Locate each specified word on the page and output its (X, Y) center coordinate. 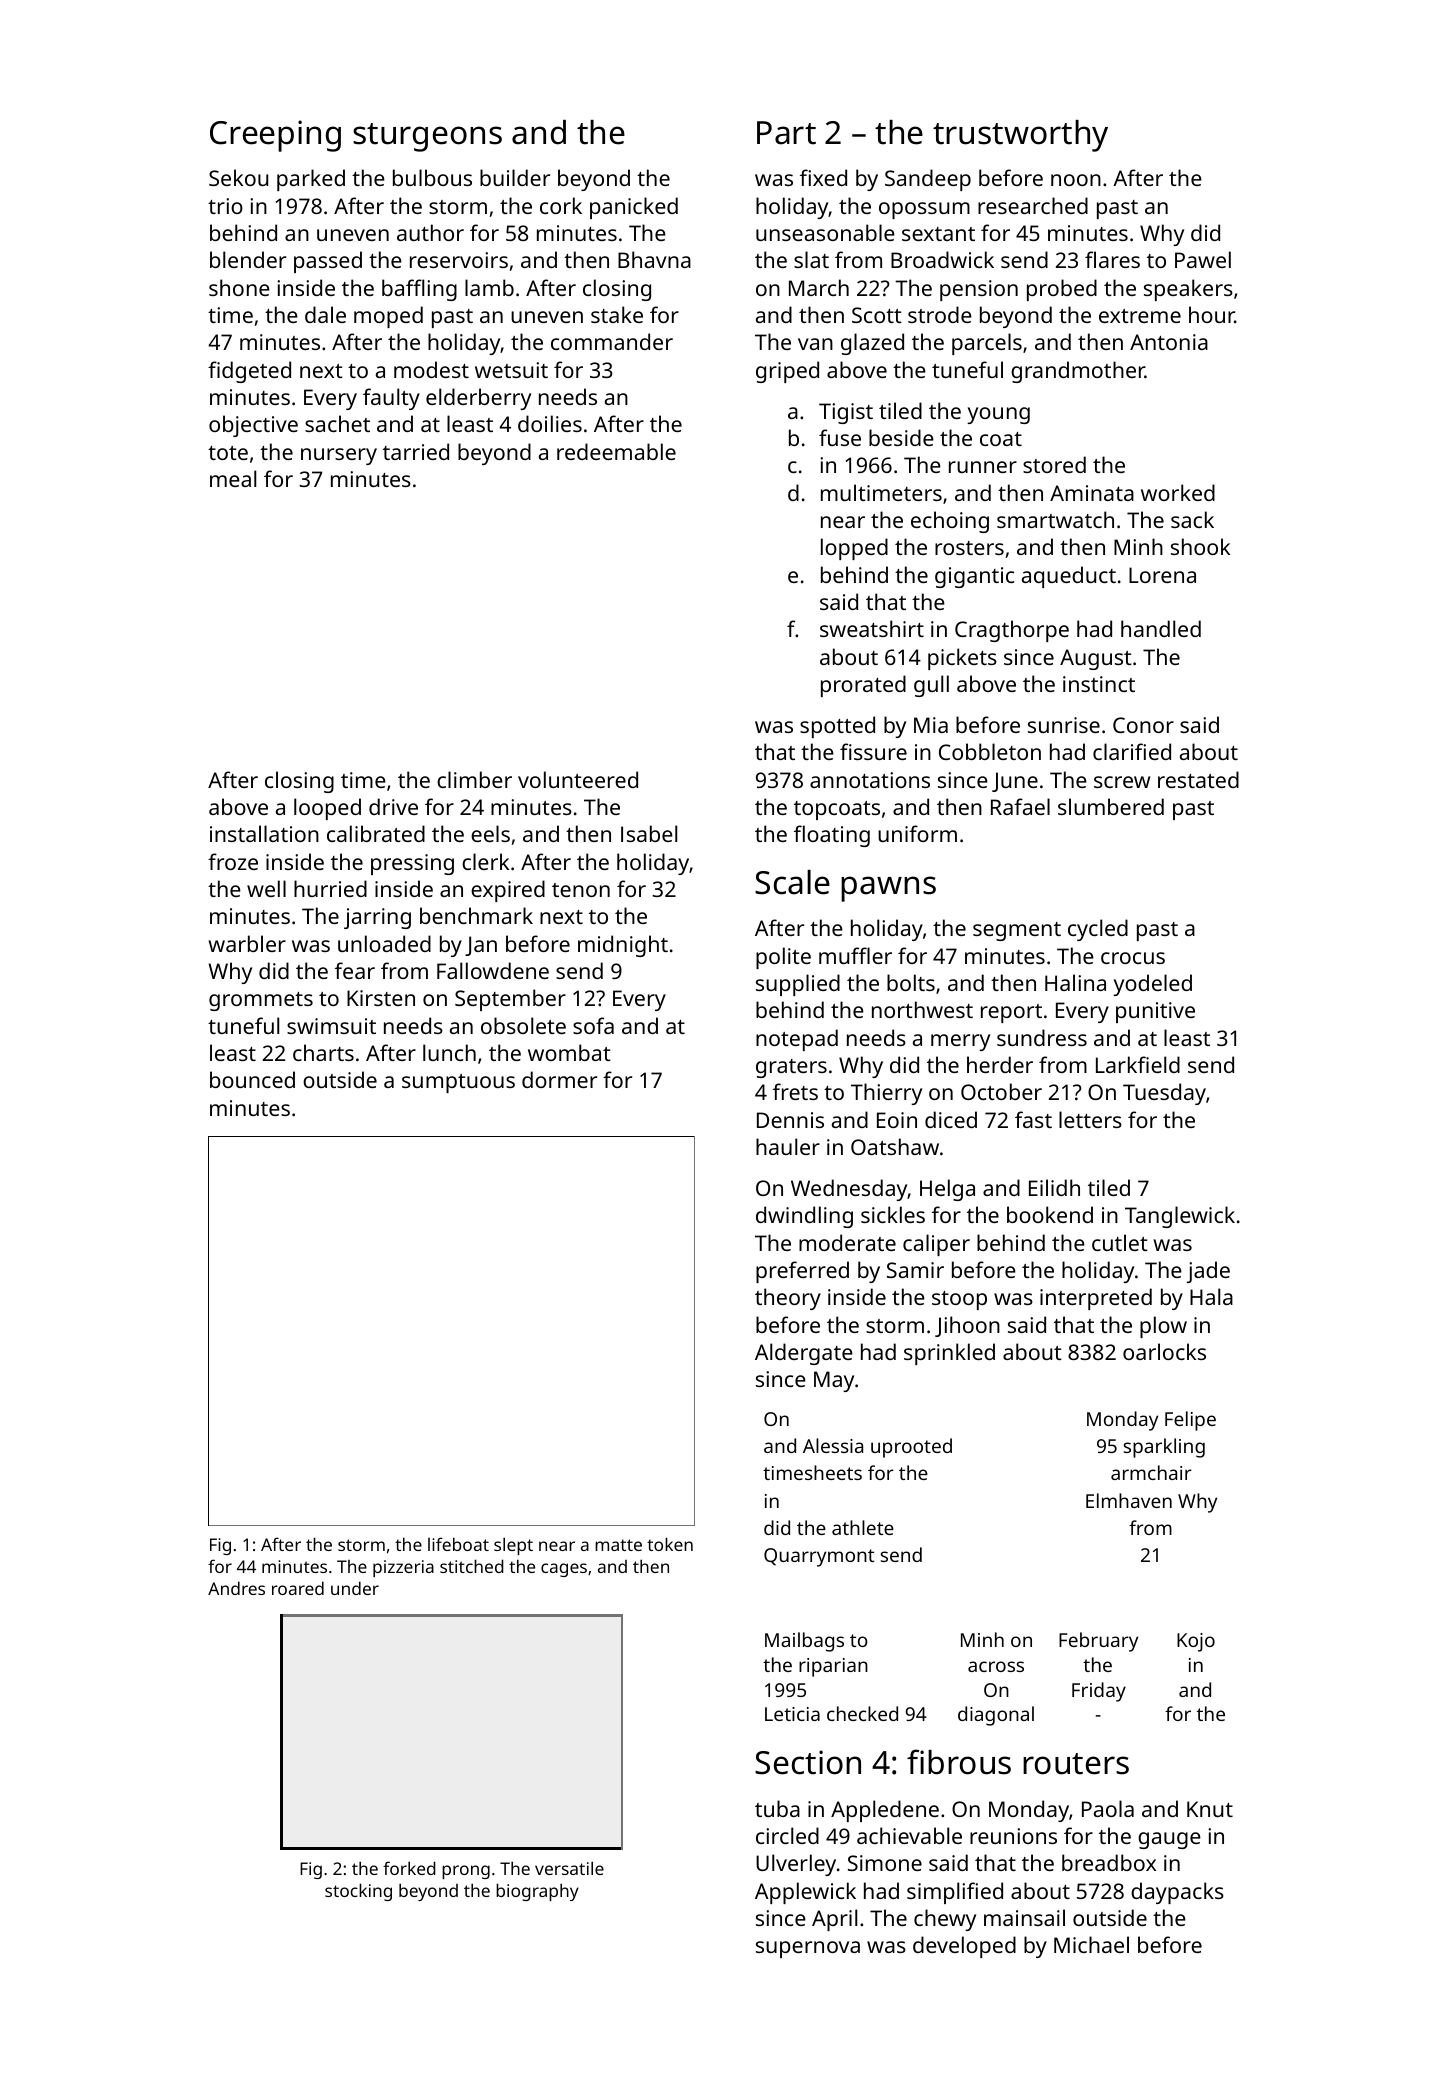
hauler (788, 1146)
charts (323, 1052)
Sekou (238, 177)
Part (786, 133)
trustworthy (1020, 136)
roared (298, 1588)
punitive (1155, 1012)
